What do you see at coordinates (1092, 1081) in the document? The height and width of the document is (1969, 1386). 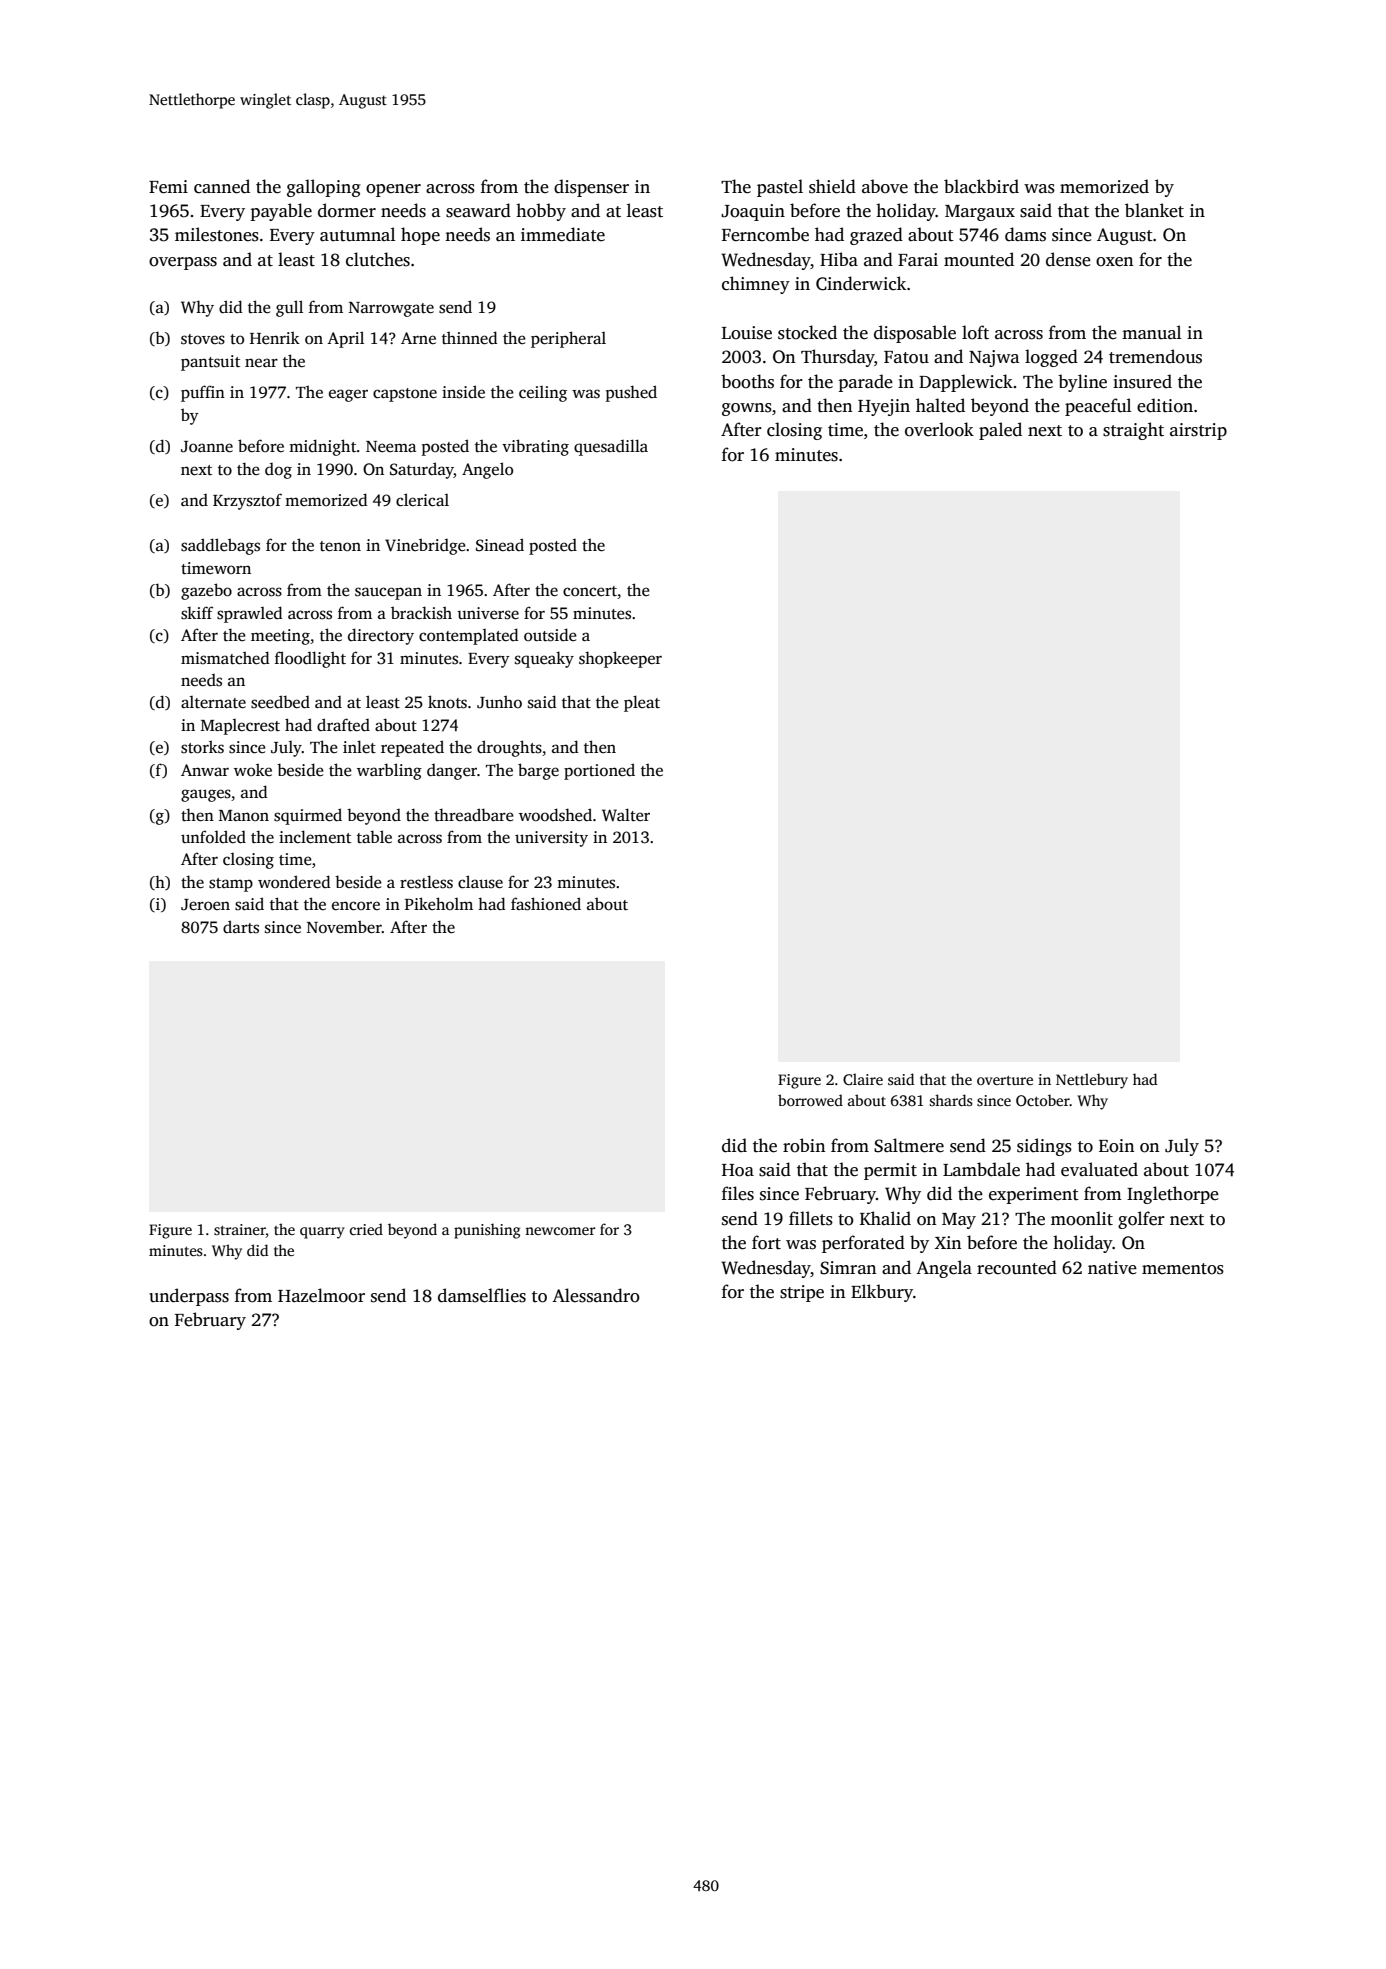 I see `Nettlebury` at bounding box center [1092, 1081].
